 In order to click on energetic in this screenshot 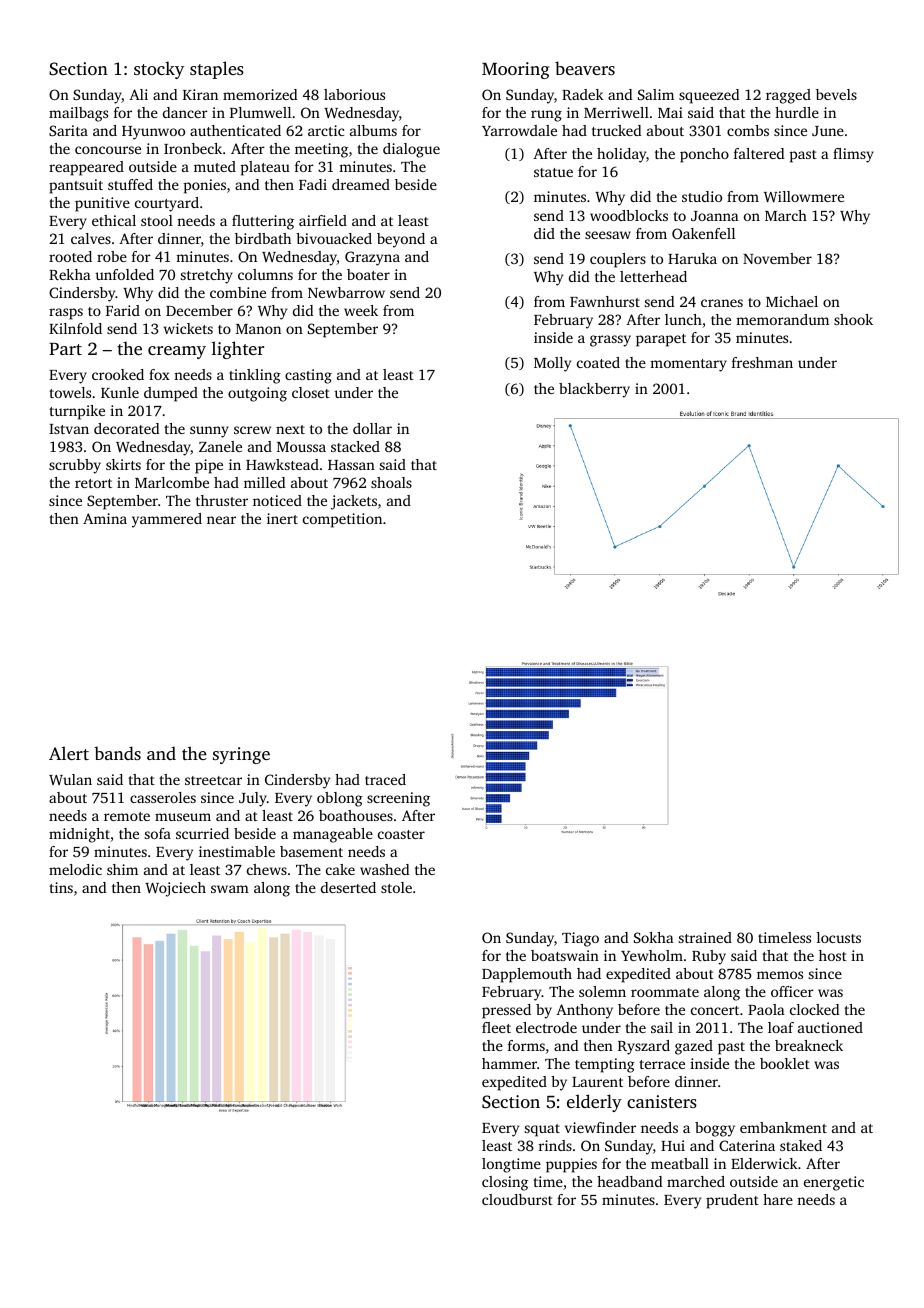, I will do `click(834, 1183)`.
